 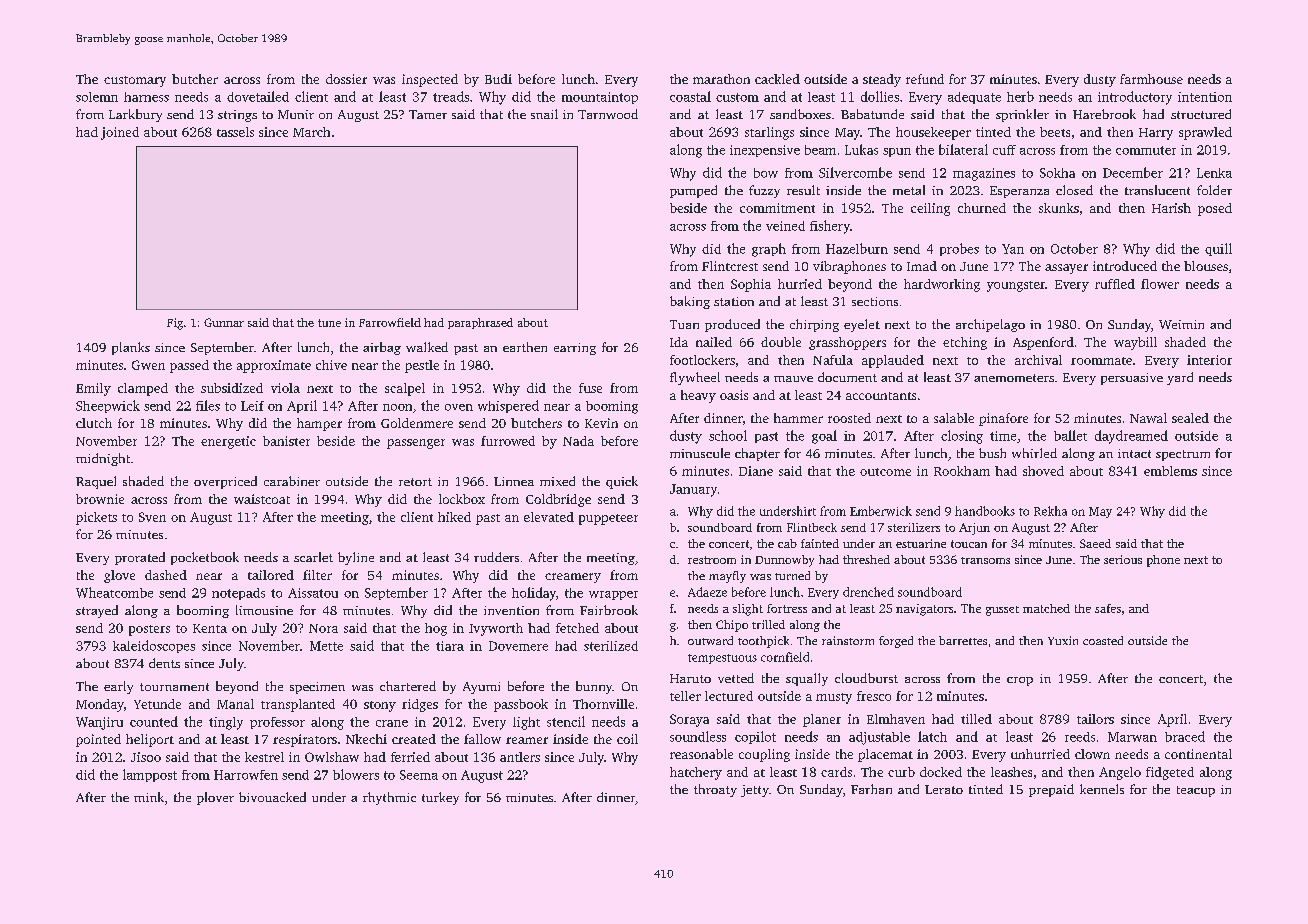 I want to click on nailed, so click(x=714, y=342).
